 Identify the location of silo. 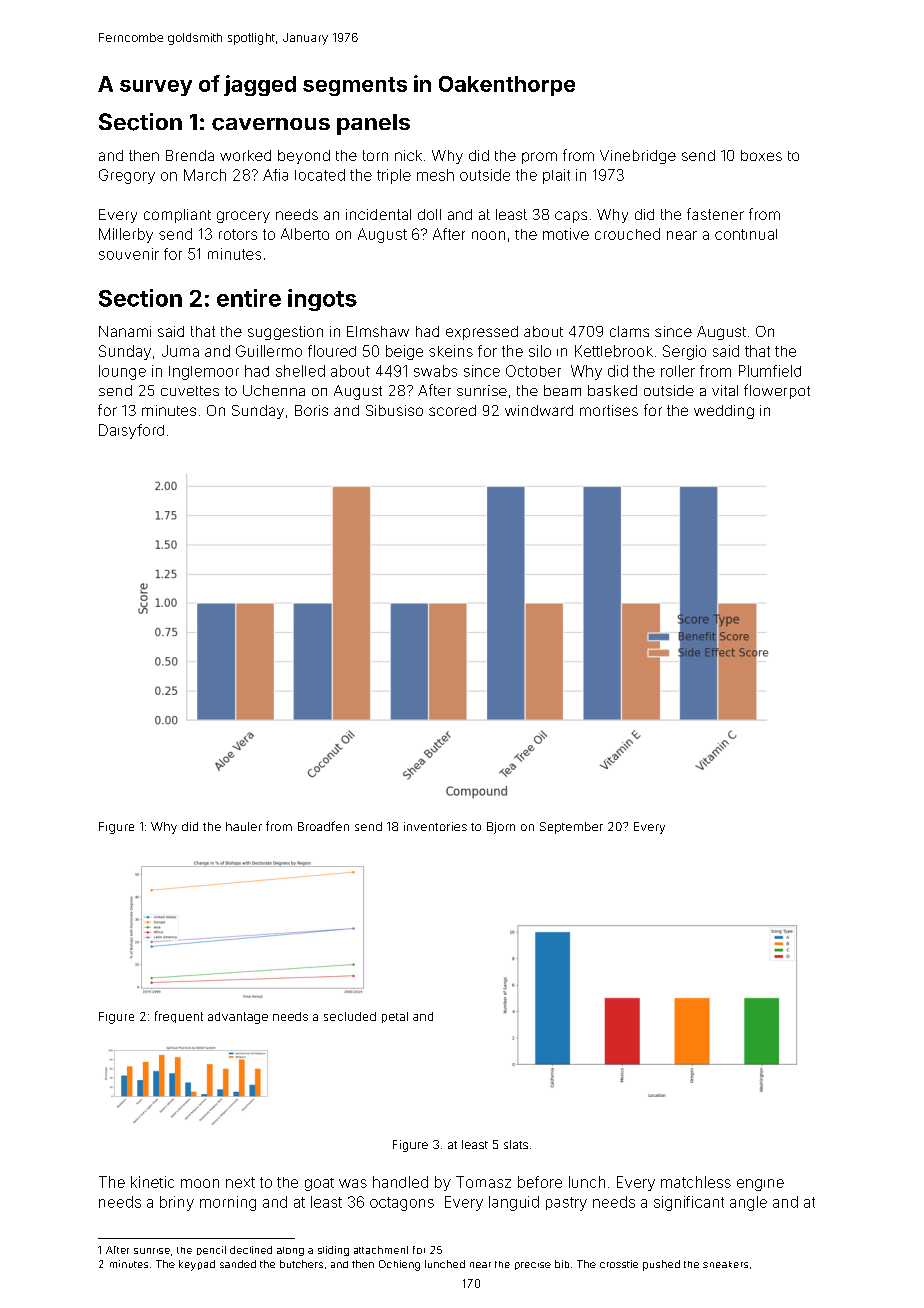
(540, 351).
